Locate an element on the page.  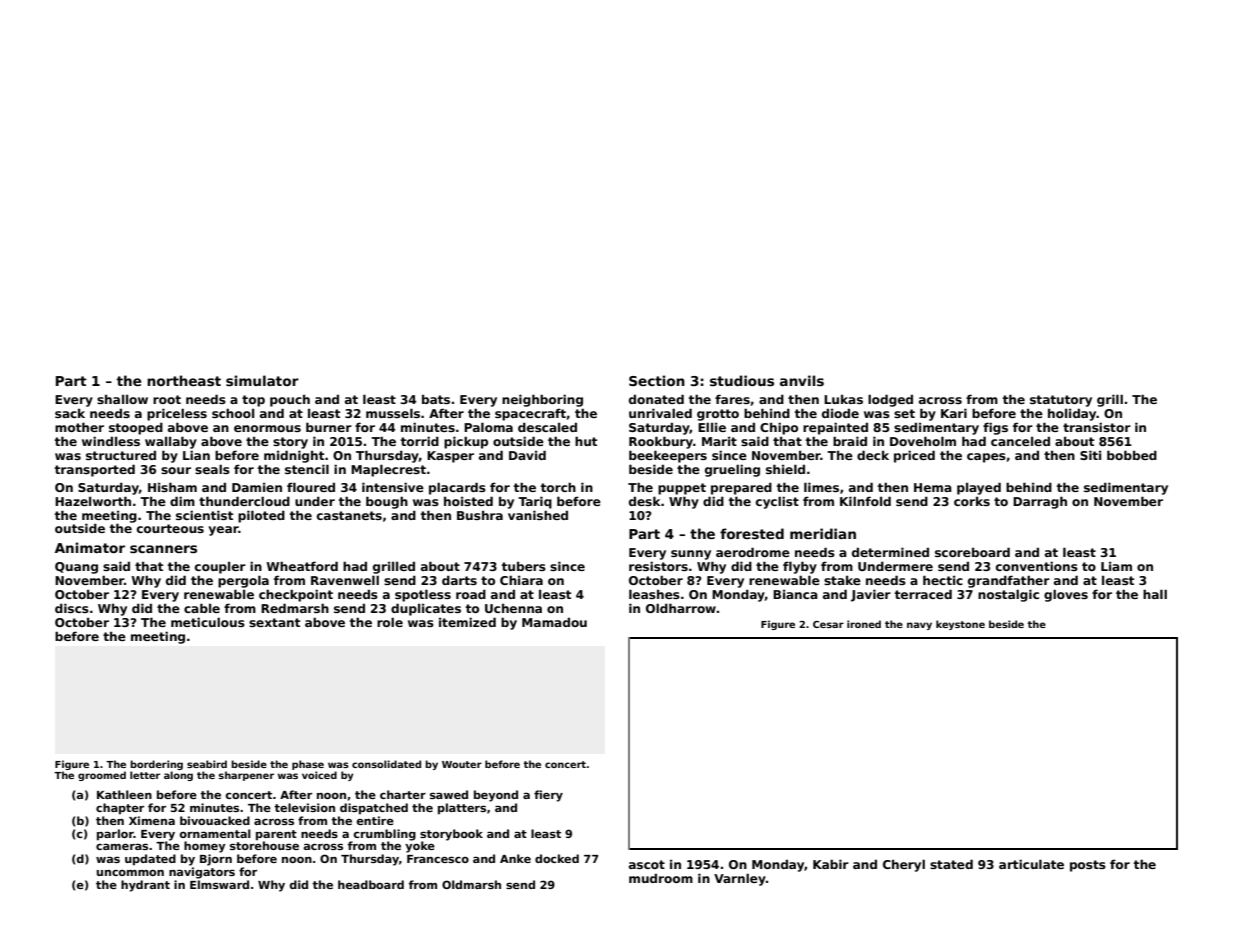
seabird is located at coordinates (207, 764).
